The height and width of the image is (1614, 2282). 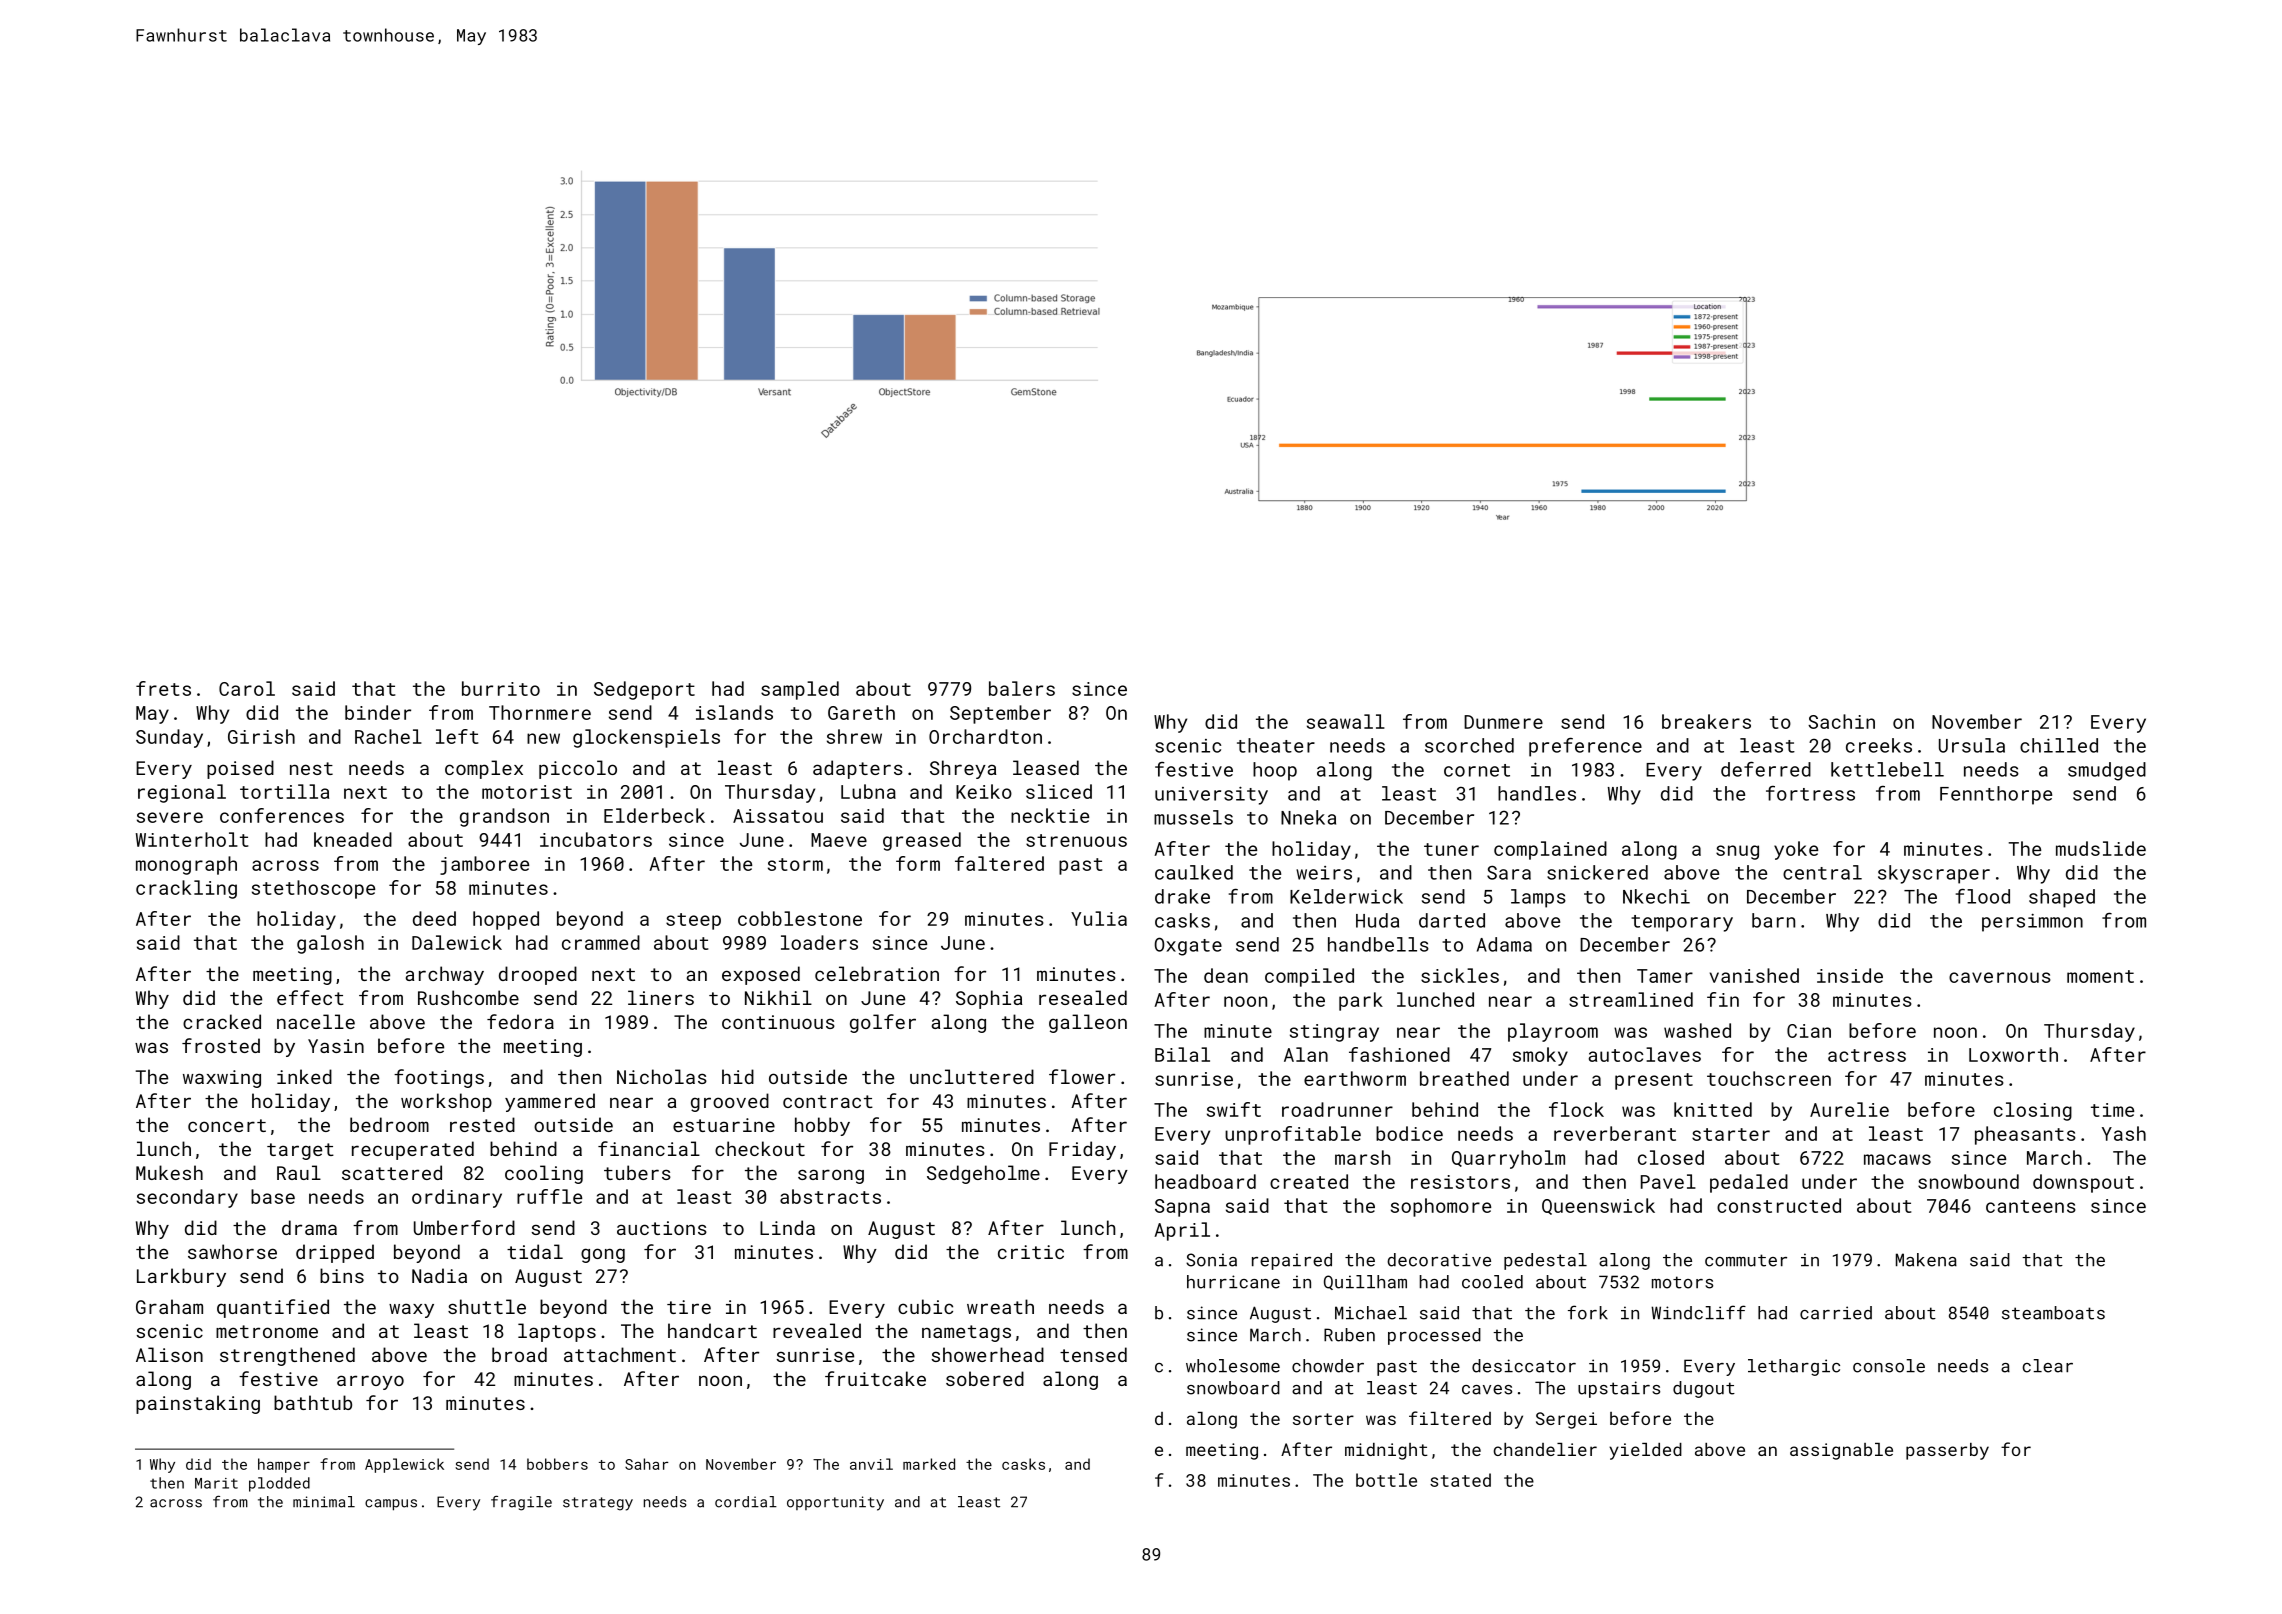 What do you see at coordinates (404, 1465) in the image?
I see `Applewick` at bounding box center [404, 1465].
